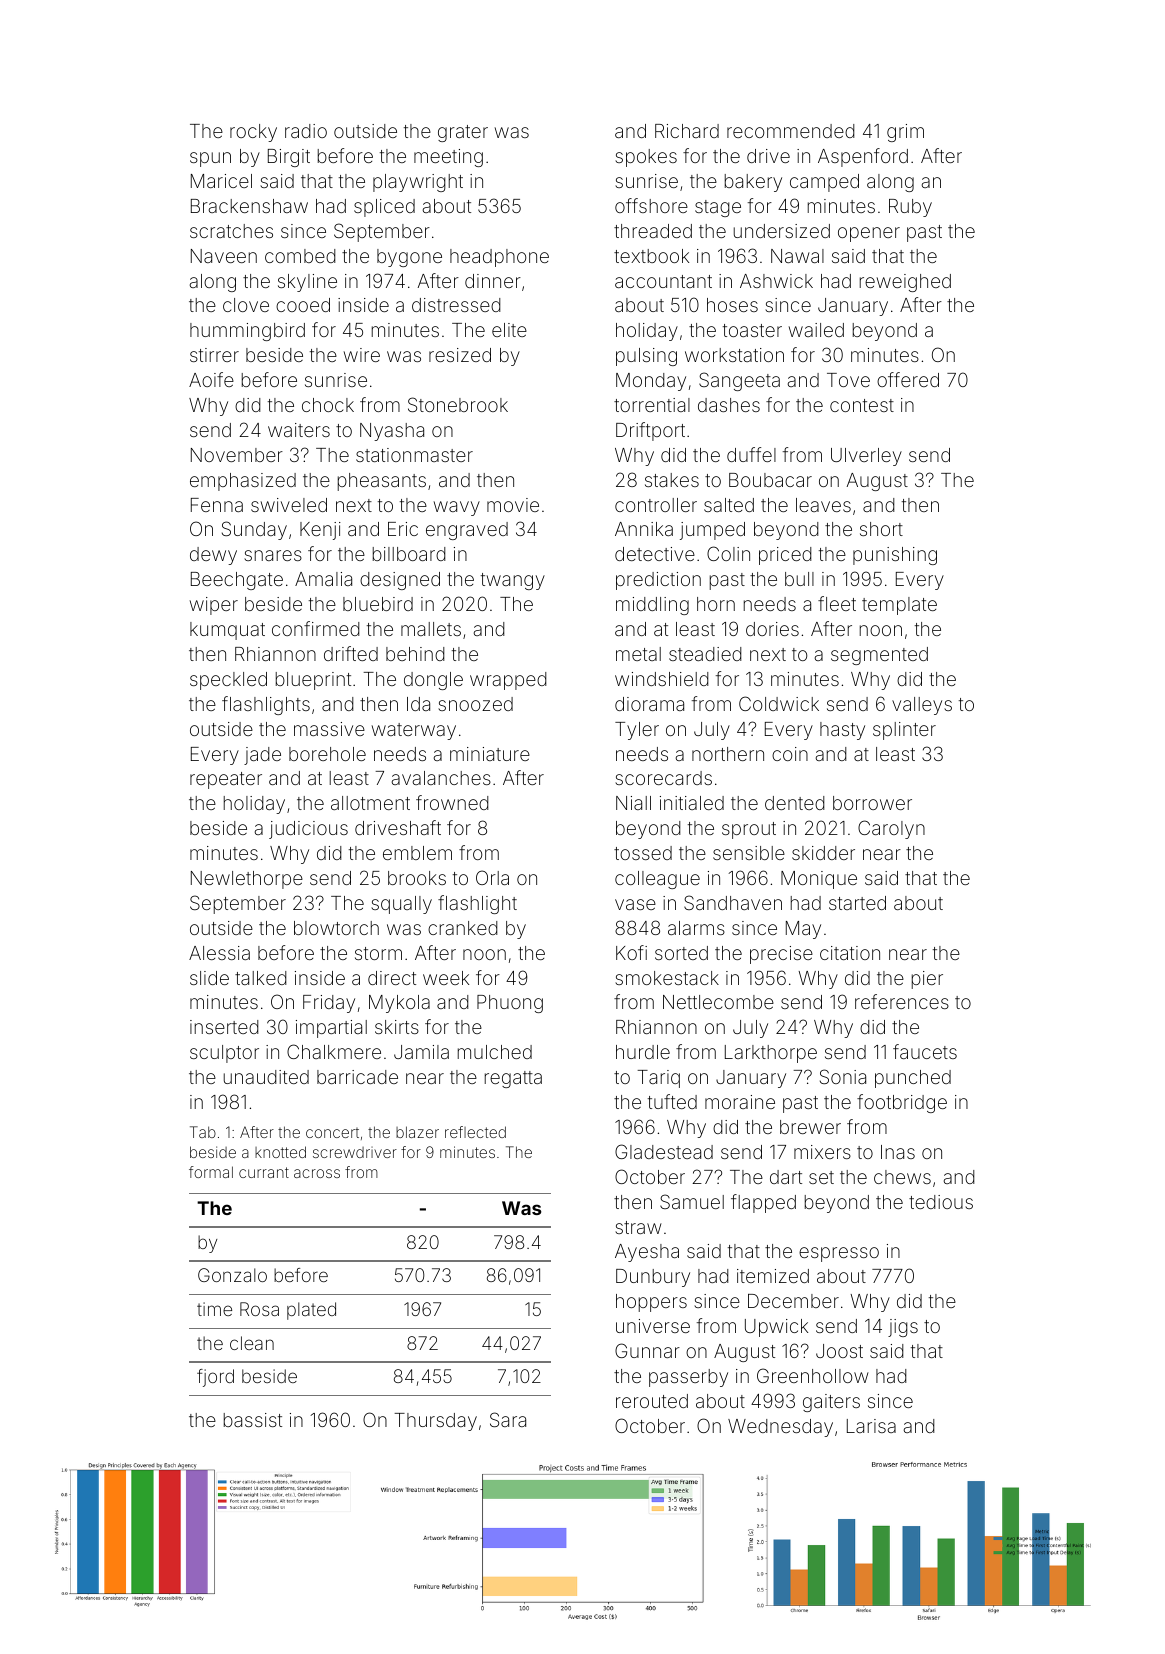 Image resolution: width=1165 pixels, height=1654 pixels. What do you see at coordinates (513, 581) in the screenshot?
I see `twangy` at bounding box center [513, 581].
